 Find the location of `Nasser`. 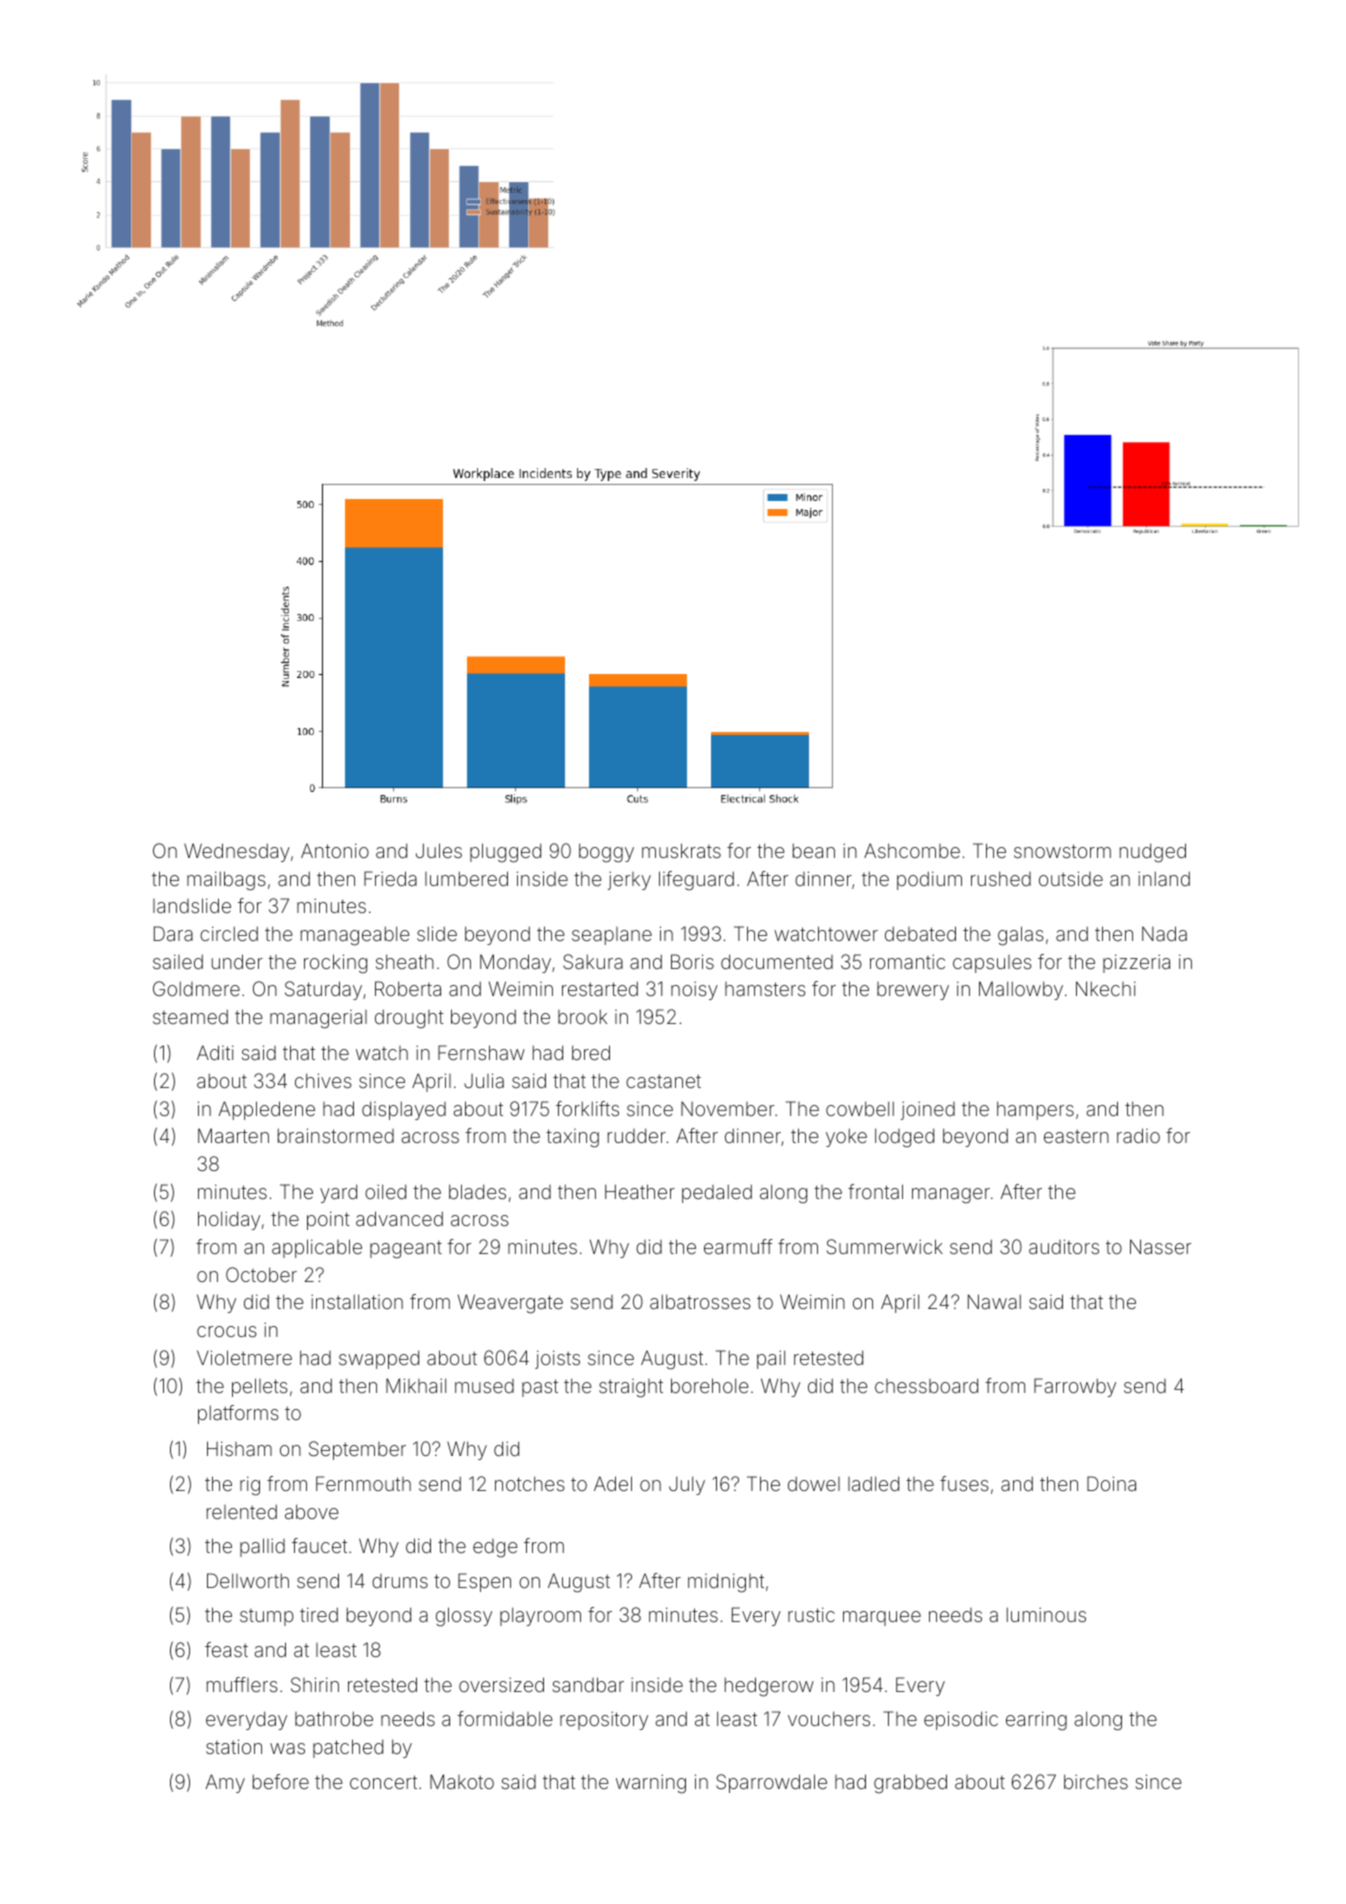

Nasser is located at coordinates (1160, 1246).
